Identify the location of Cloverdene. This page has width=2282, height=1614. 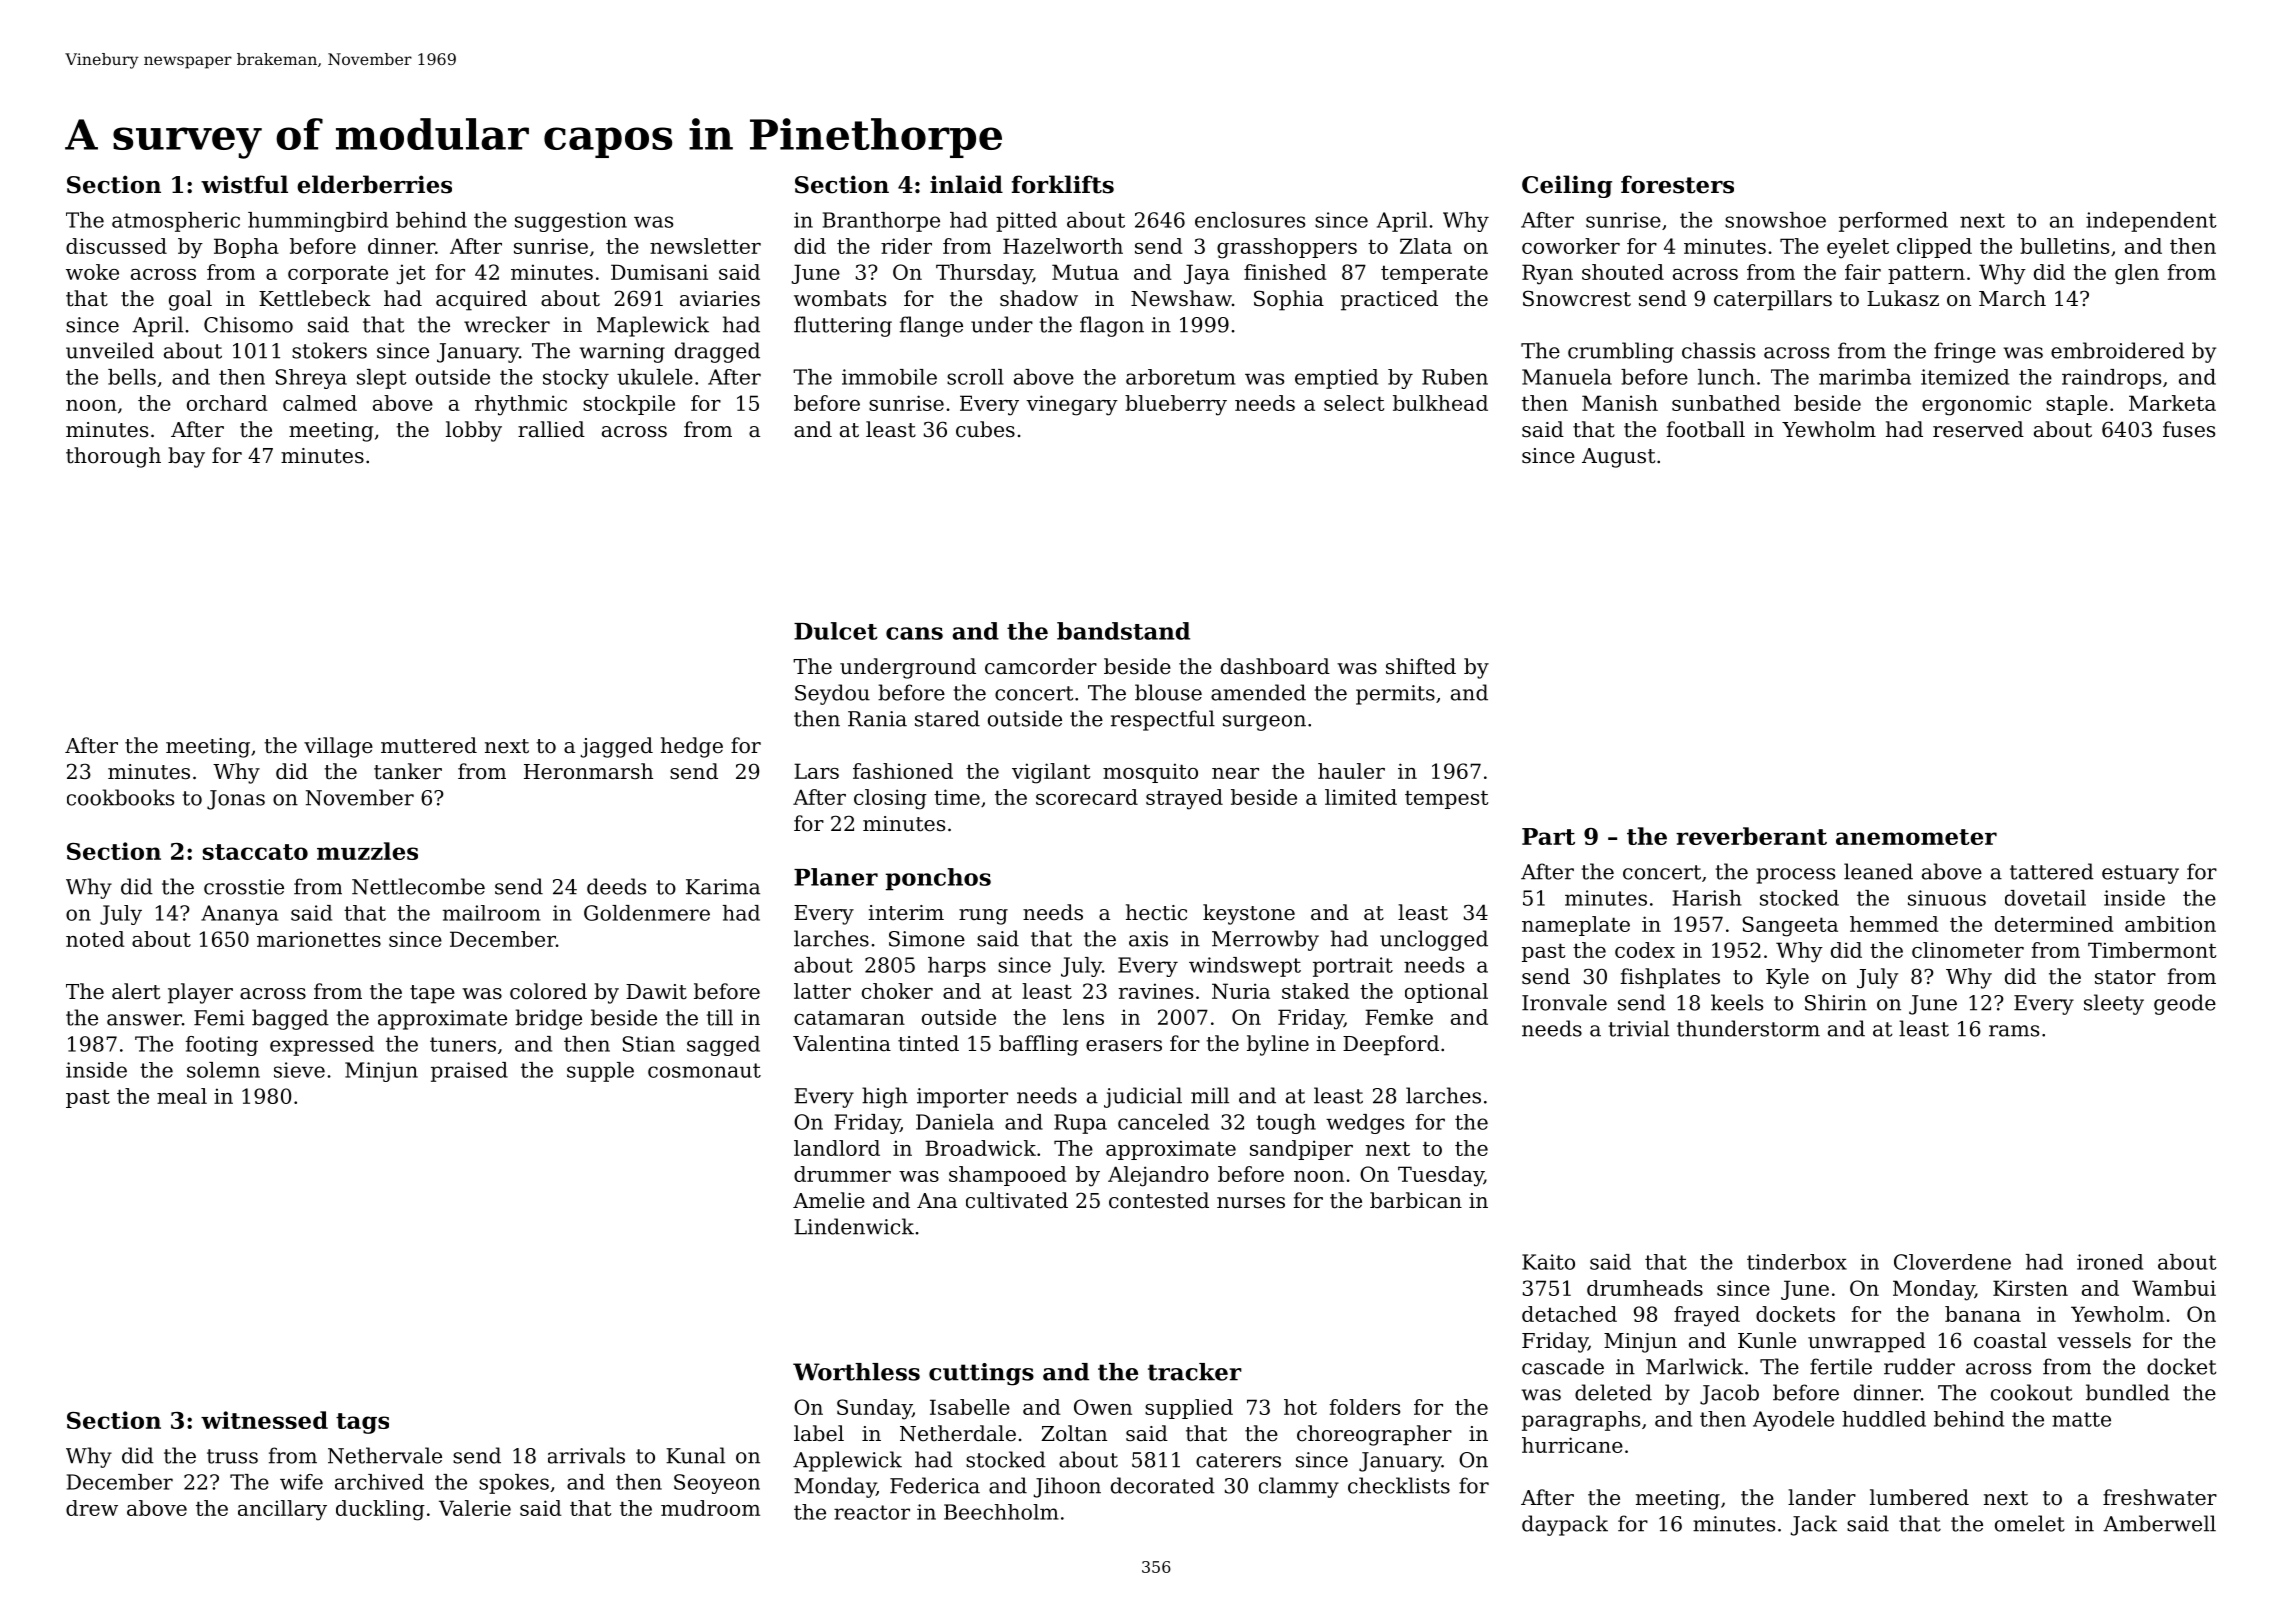
(1952, 1262).
